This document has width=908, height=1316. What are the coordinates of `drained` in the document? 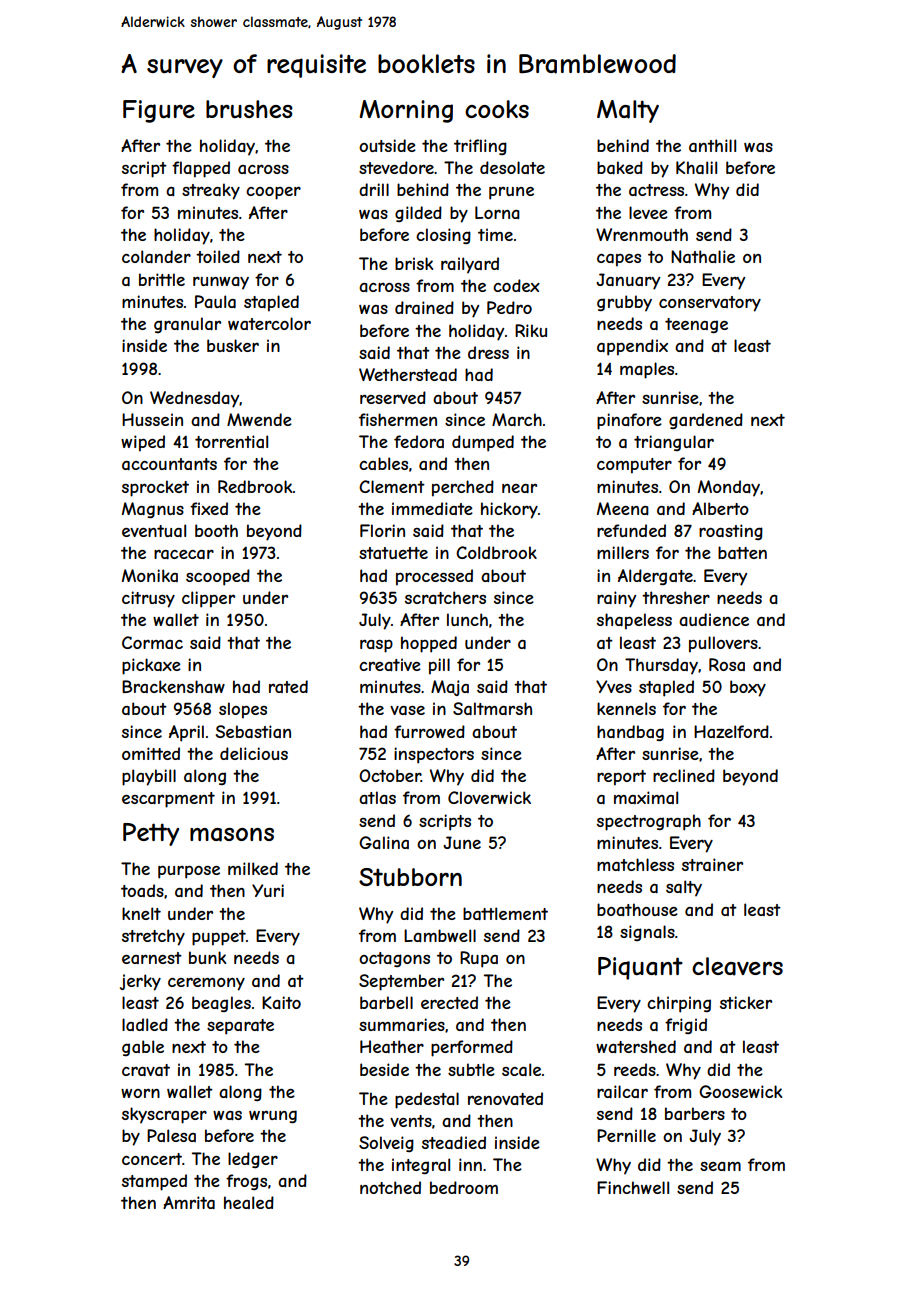 It's located at (424, 307).
